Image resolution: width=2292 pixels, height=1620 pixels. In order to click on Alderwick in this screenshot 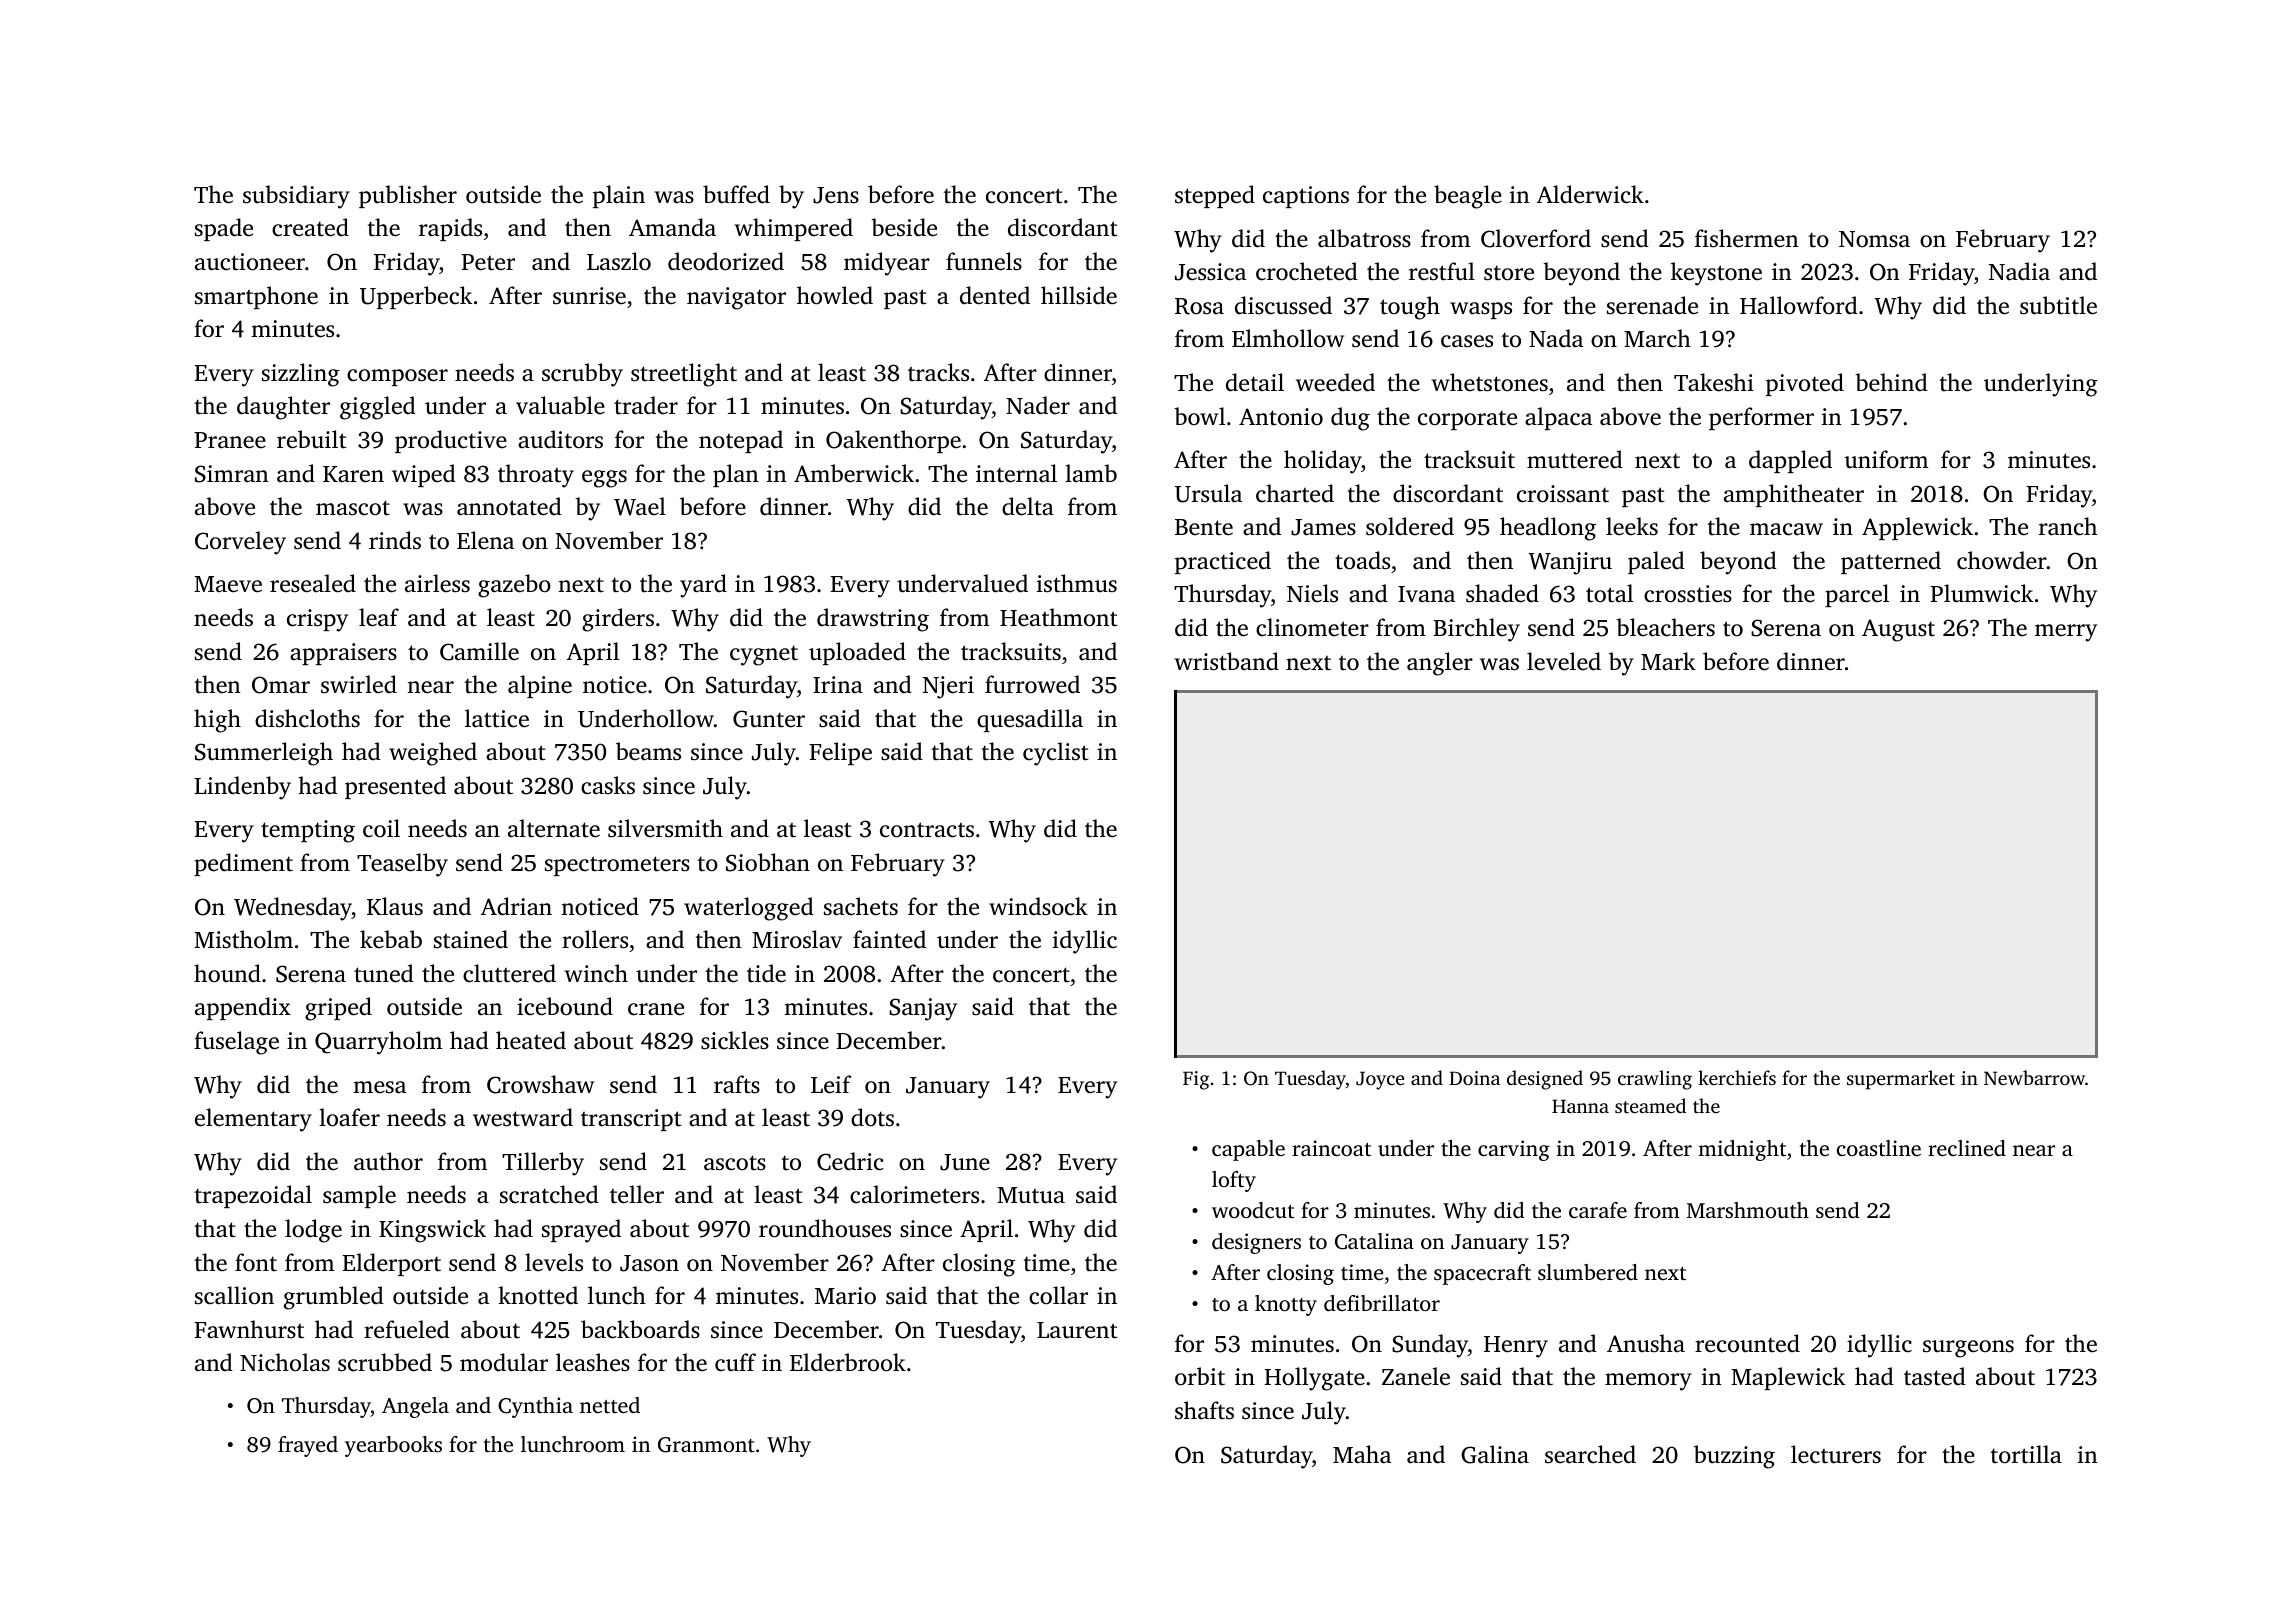, I will do `click(1590, 194)`.
